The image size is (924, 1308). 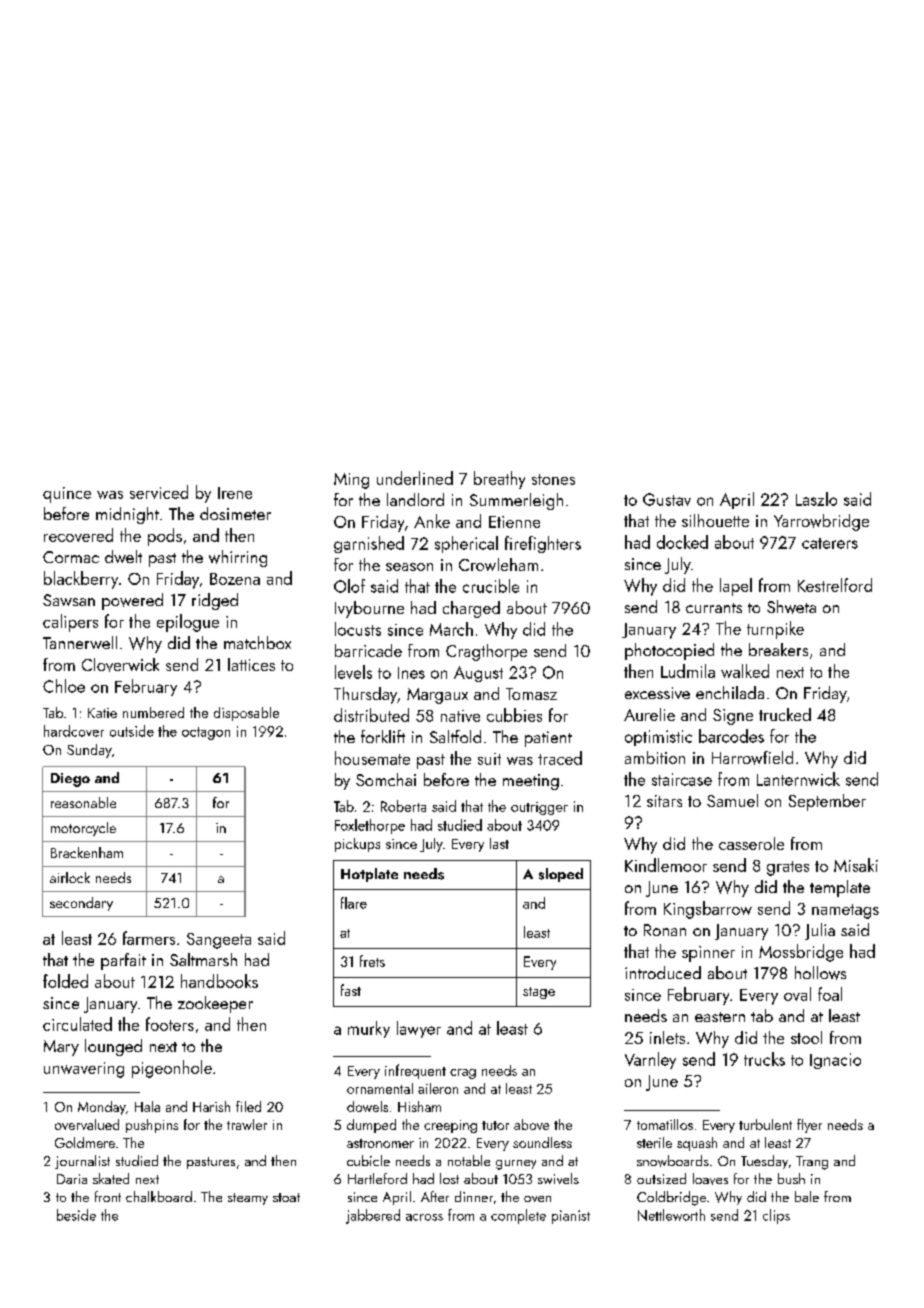 I want to click on Varnley, so click(x=650, y=1060).
